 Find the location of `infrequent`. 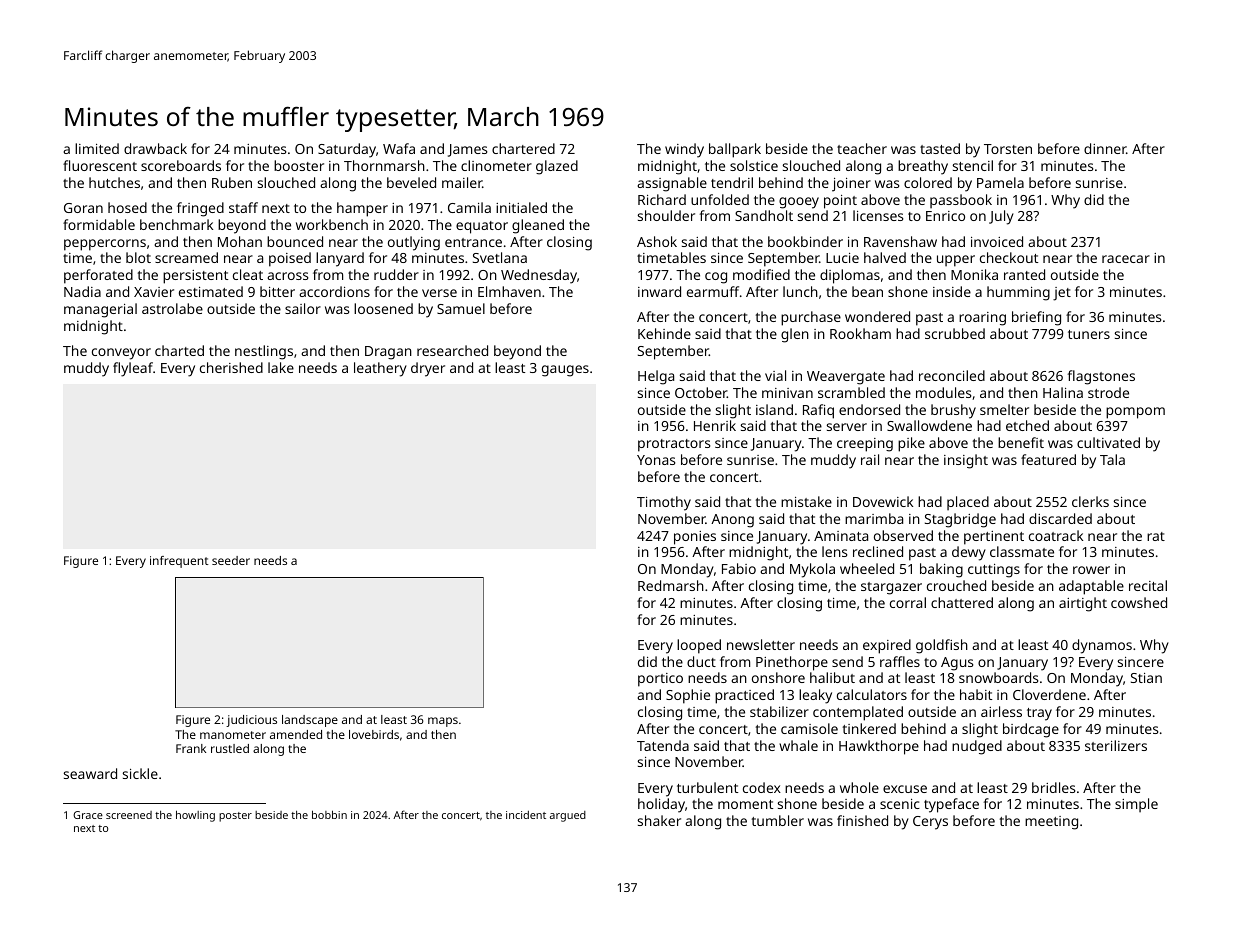

infrequent is located at coordinates (179, 562).
